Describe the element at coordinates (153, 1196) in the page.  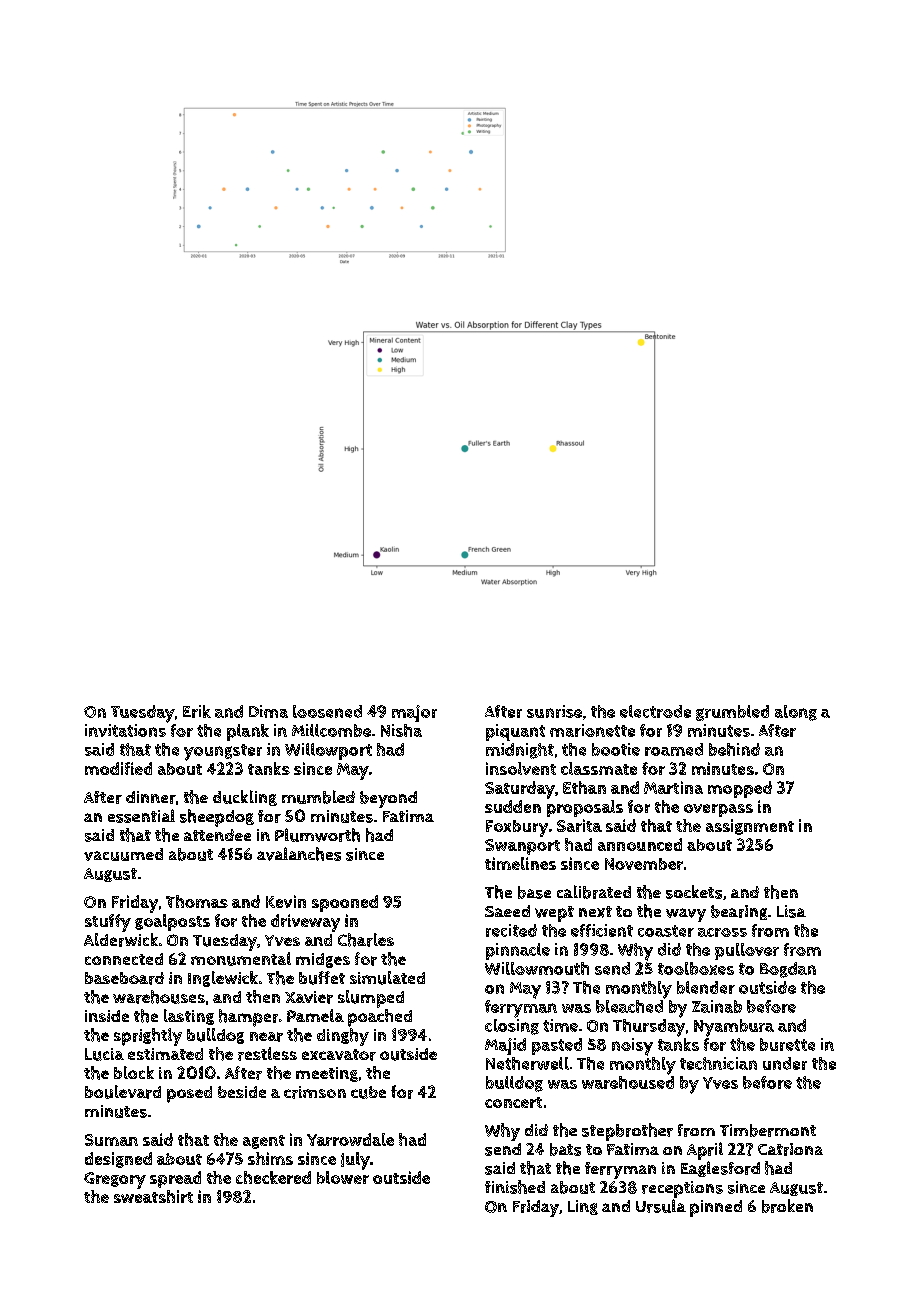
I see `sweatshirt` at that location.
